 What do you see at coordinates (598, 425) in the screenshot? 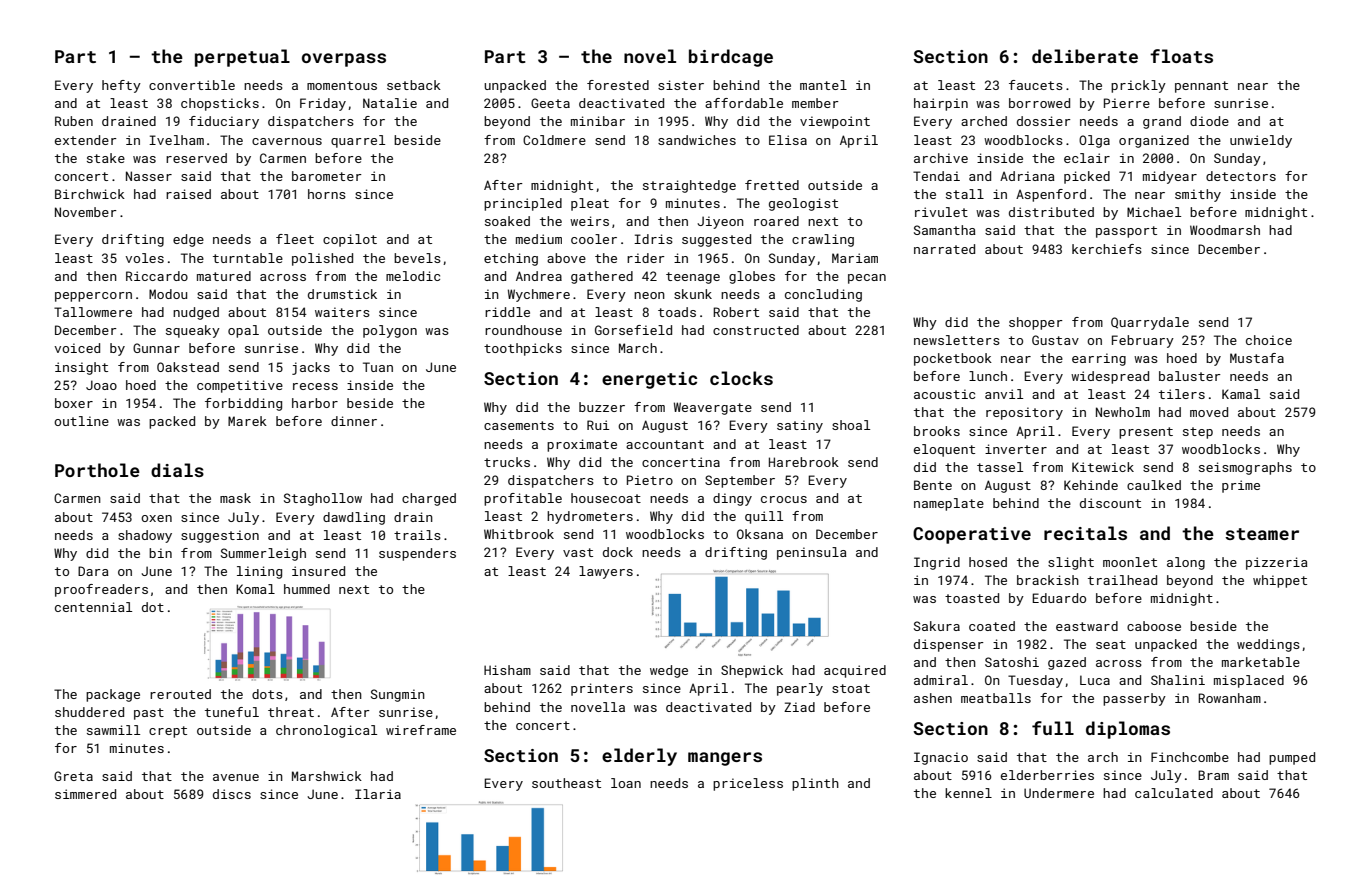
I see `Rui` at bounding box center [598, 425].
